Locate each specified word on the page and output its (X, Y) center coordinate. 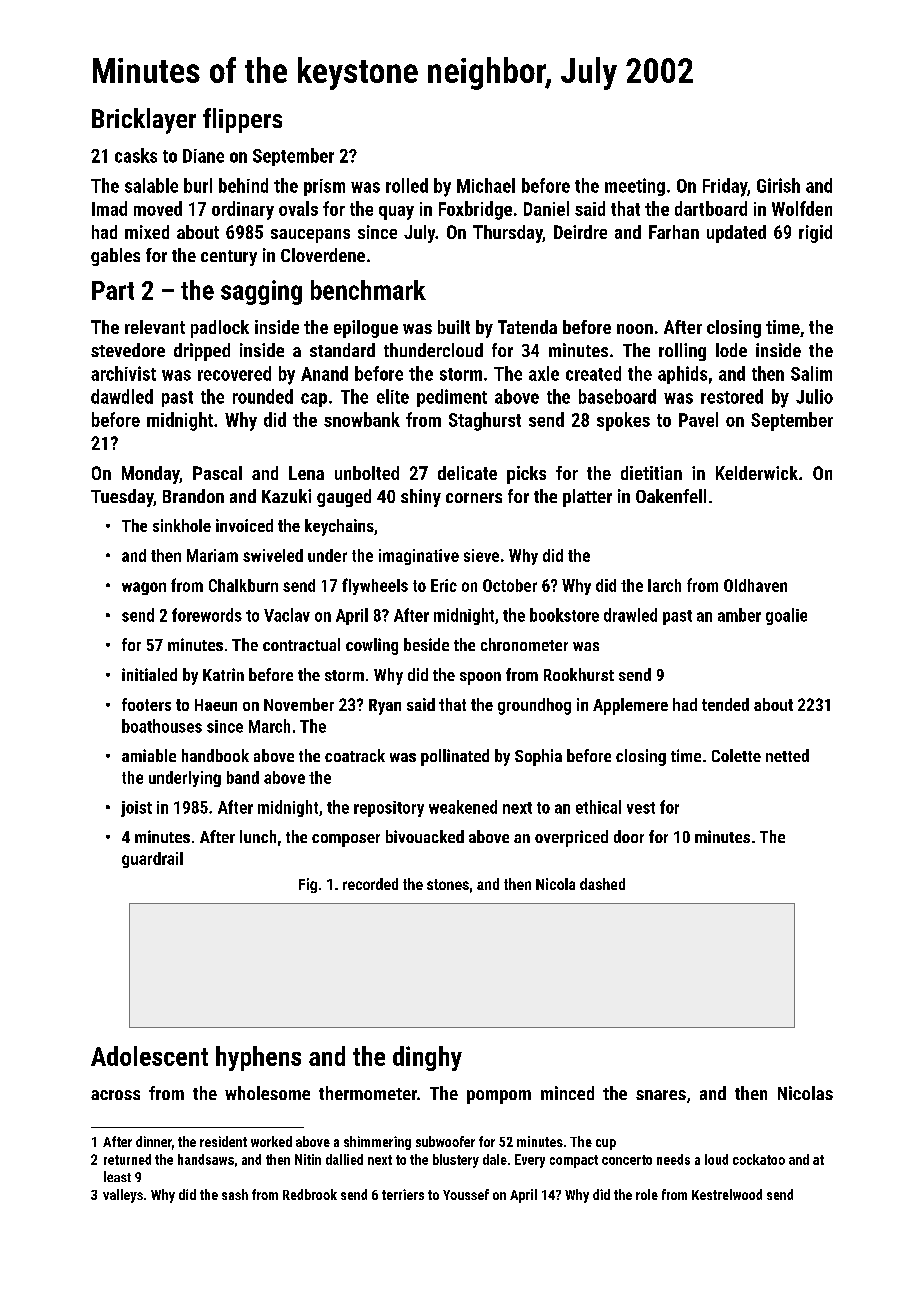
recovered (234, 373)
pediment (452, 398)
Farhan (674, 232)
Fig (308, 885)
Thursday (508, 234)
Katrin (223, 674)
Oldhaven (755, 585)
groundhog (534, 706)
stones (448, 884)
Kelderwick (757, 473)
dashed (602, 884)
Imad (109, 208)
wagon (144, 588)
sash (235, 1194)
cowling (372, 646)
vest (641, 808)
